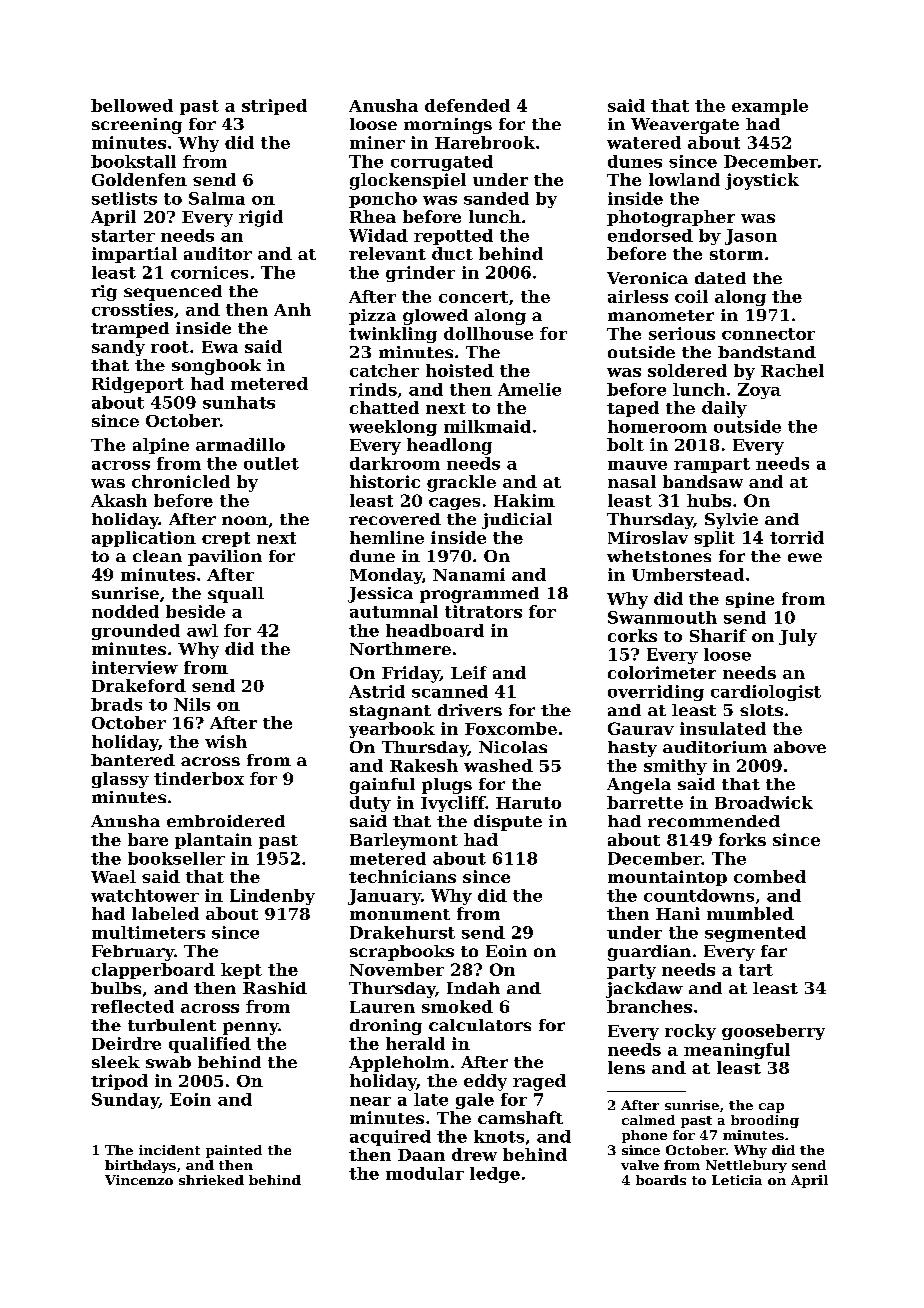  Describe the element at coordinates (211, 1180) in the screenshot. I see `shrieked` at that location.
